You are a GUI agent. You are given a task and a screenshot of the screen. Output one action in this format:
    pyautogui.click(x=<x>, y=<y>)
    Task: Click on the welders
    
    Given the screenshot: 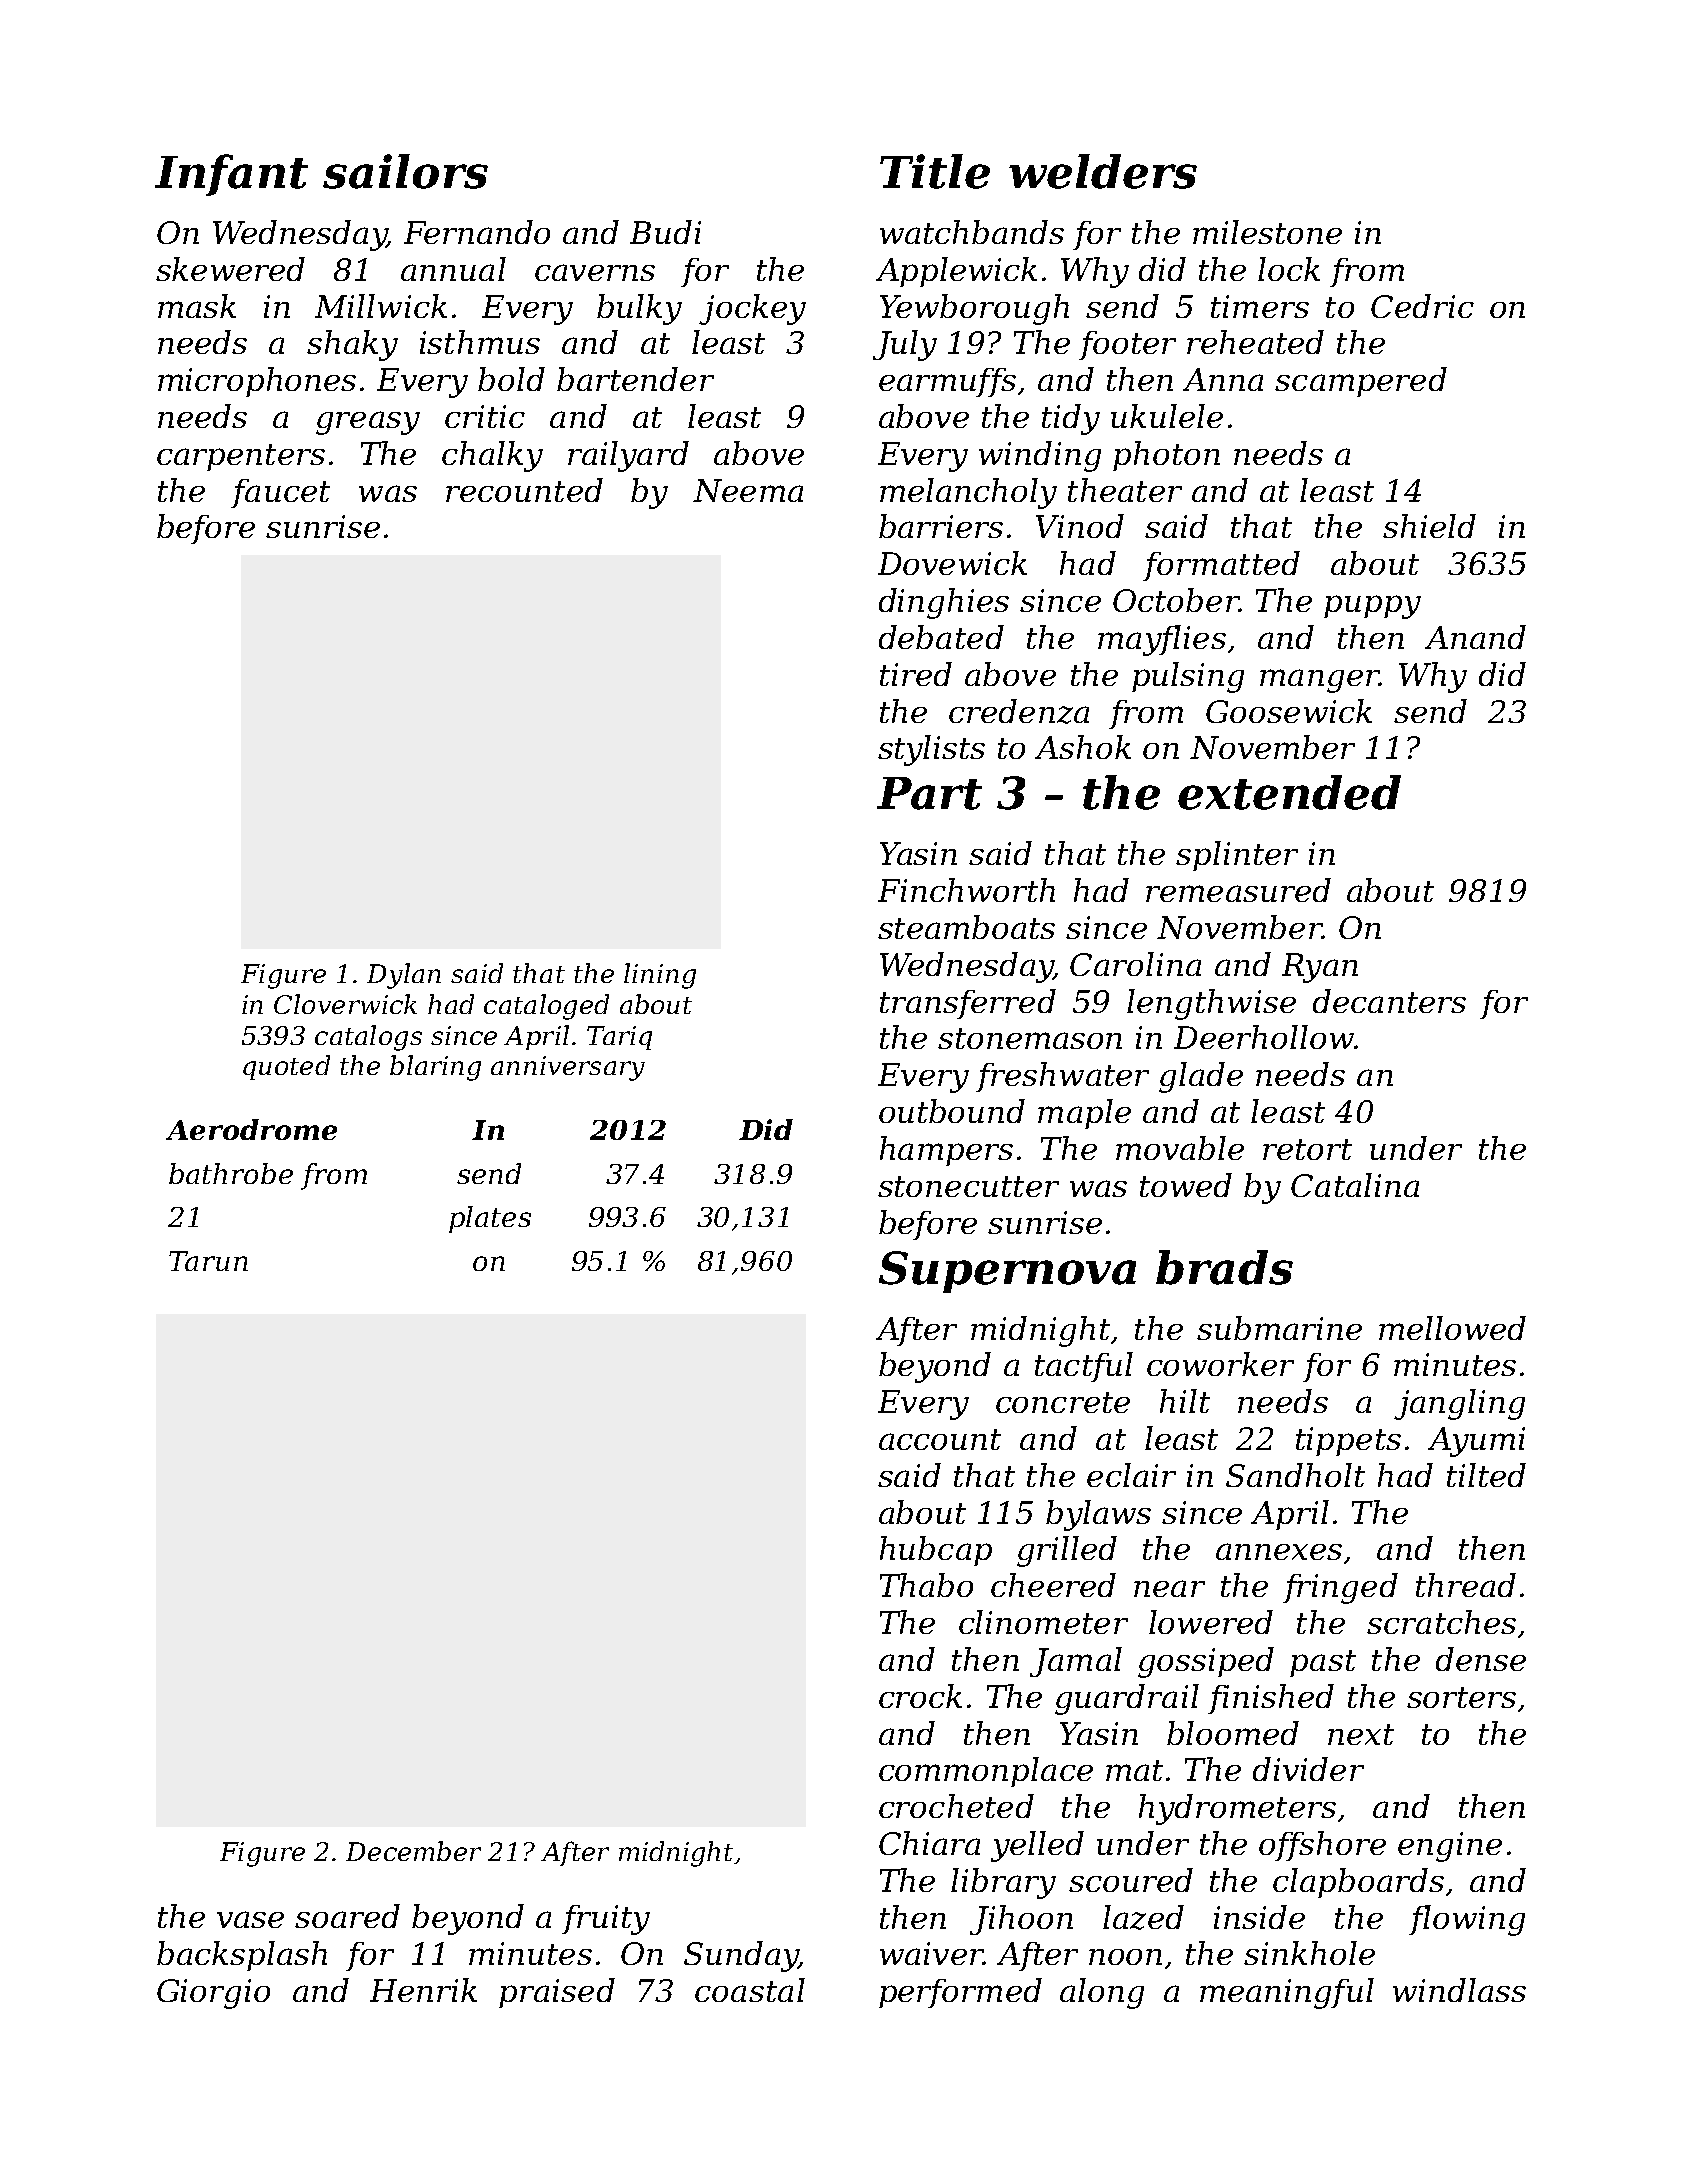 What is the action you would take?
    pyautogui.click(x=1103, y=171)
